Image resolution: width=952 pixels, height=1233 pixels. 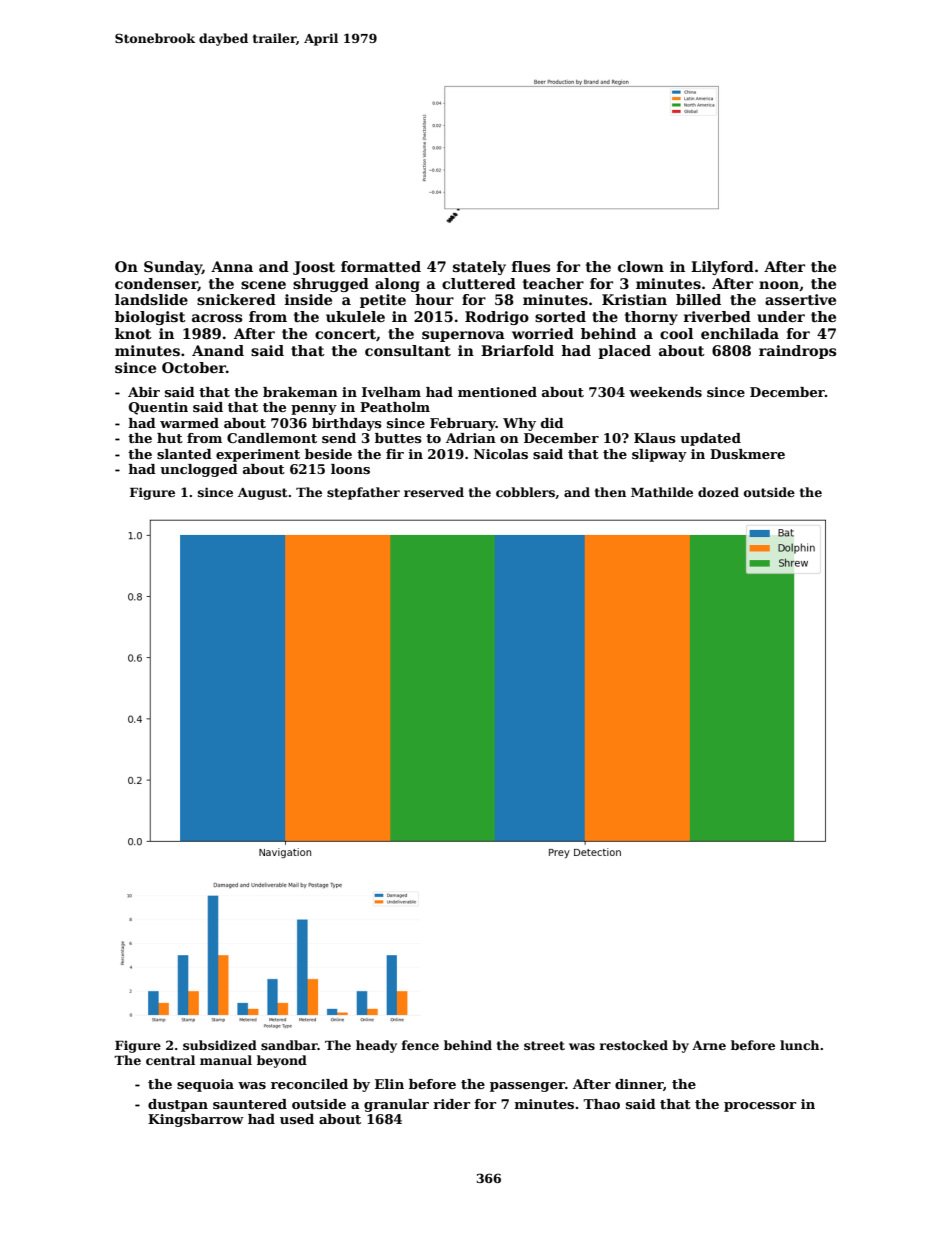 What do you see at coordinates (220, 1045) in the screenshot?
I see `subsidized` at bounding box center [220, 1045].
